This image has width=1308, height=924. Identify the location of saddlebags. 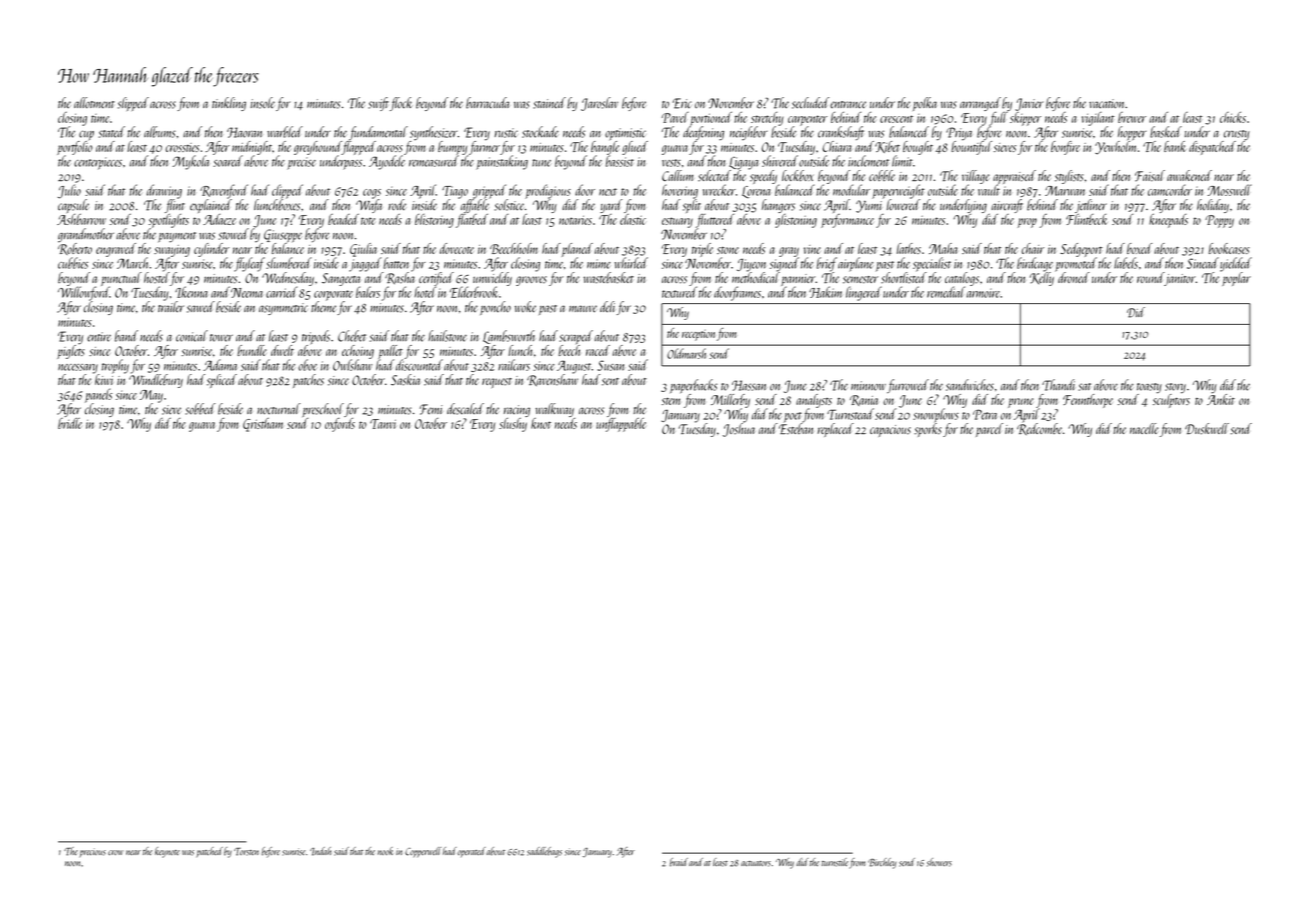
(544, 852).
